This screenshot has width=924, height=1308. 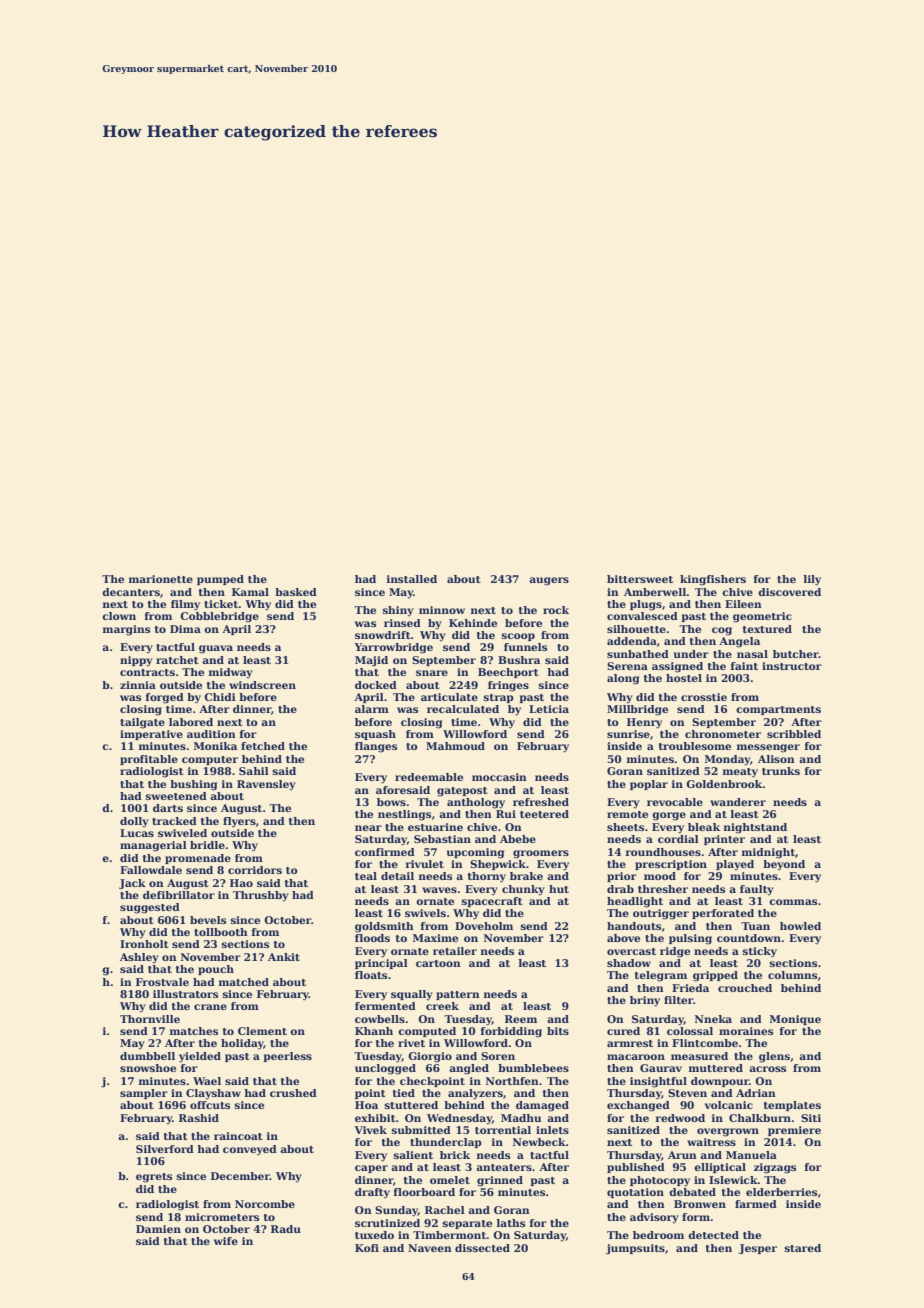 I want to click on installed, so click(x=412, y=579).
